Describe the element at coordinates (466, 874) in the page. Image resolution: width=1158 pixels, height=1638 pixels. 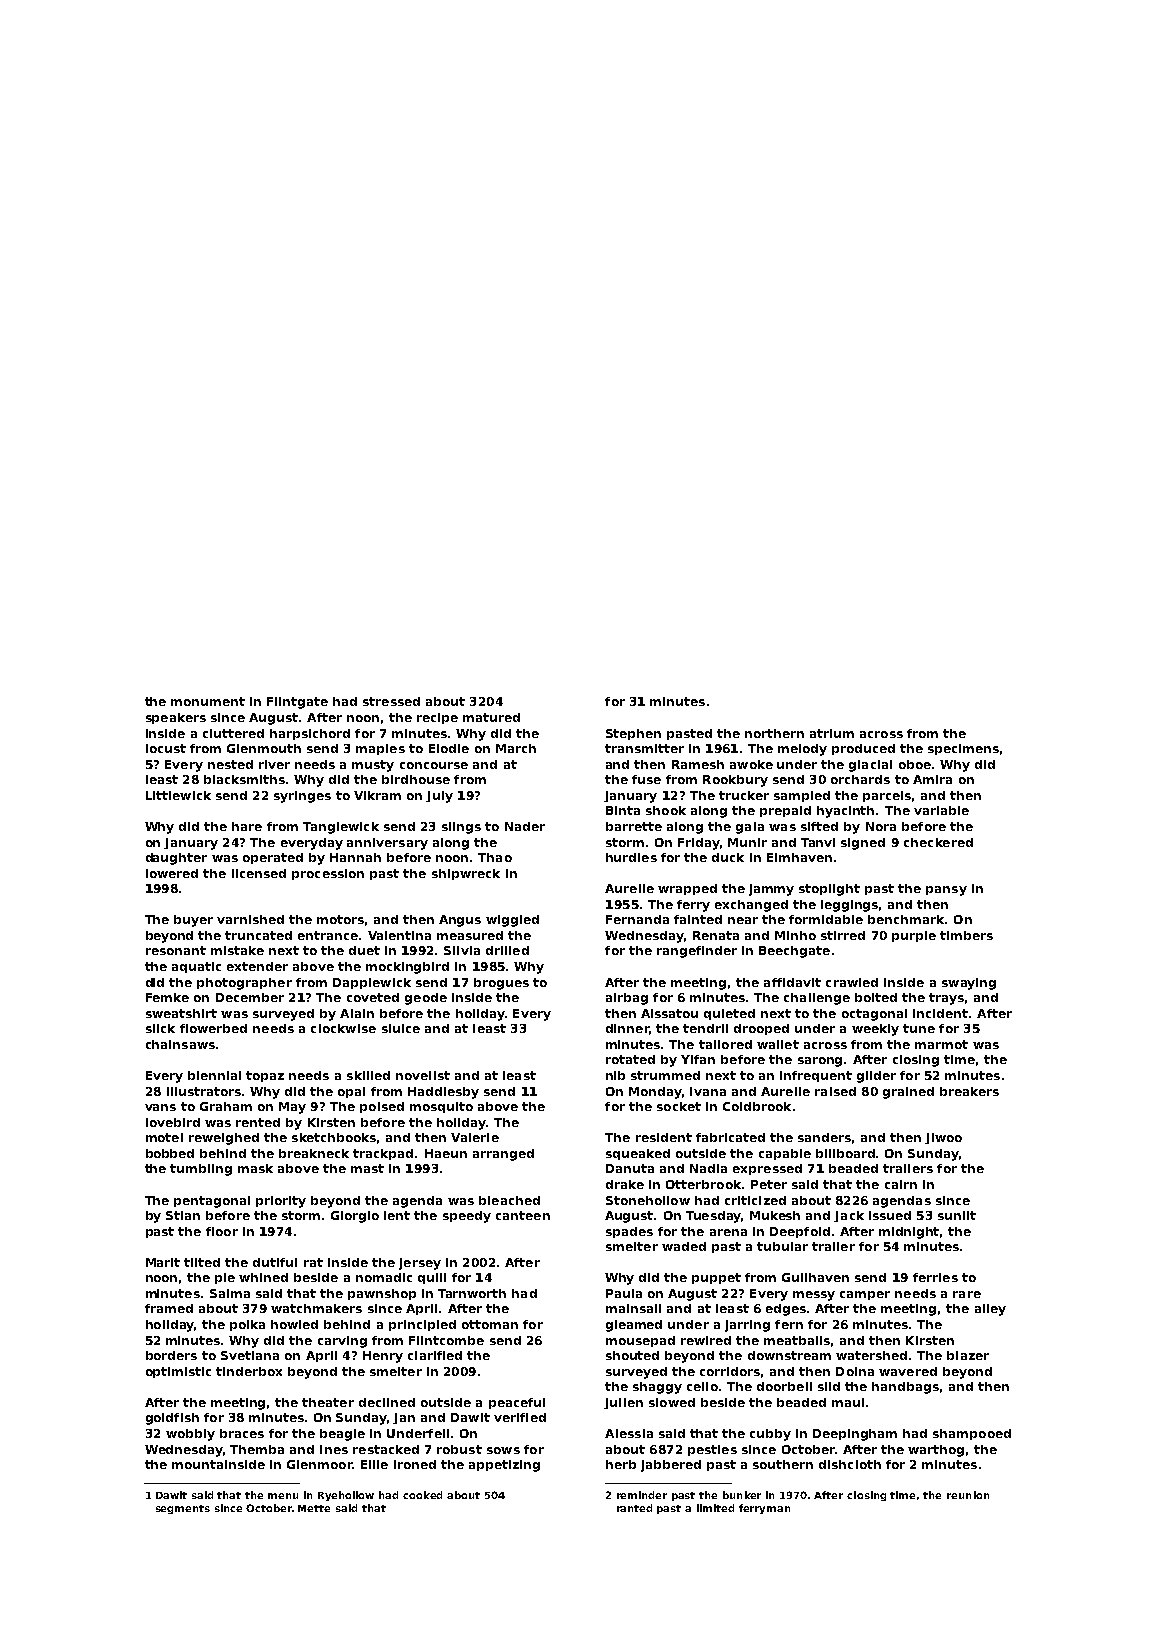
I see `shipwreck` at that location.
